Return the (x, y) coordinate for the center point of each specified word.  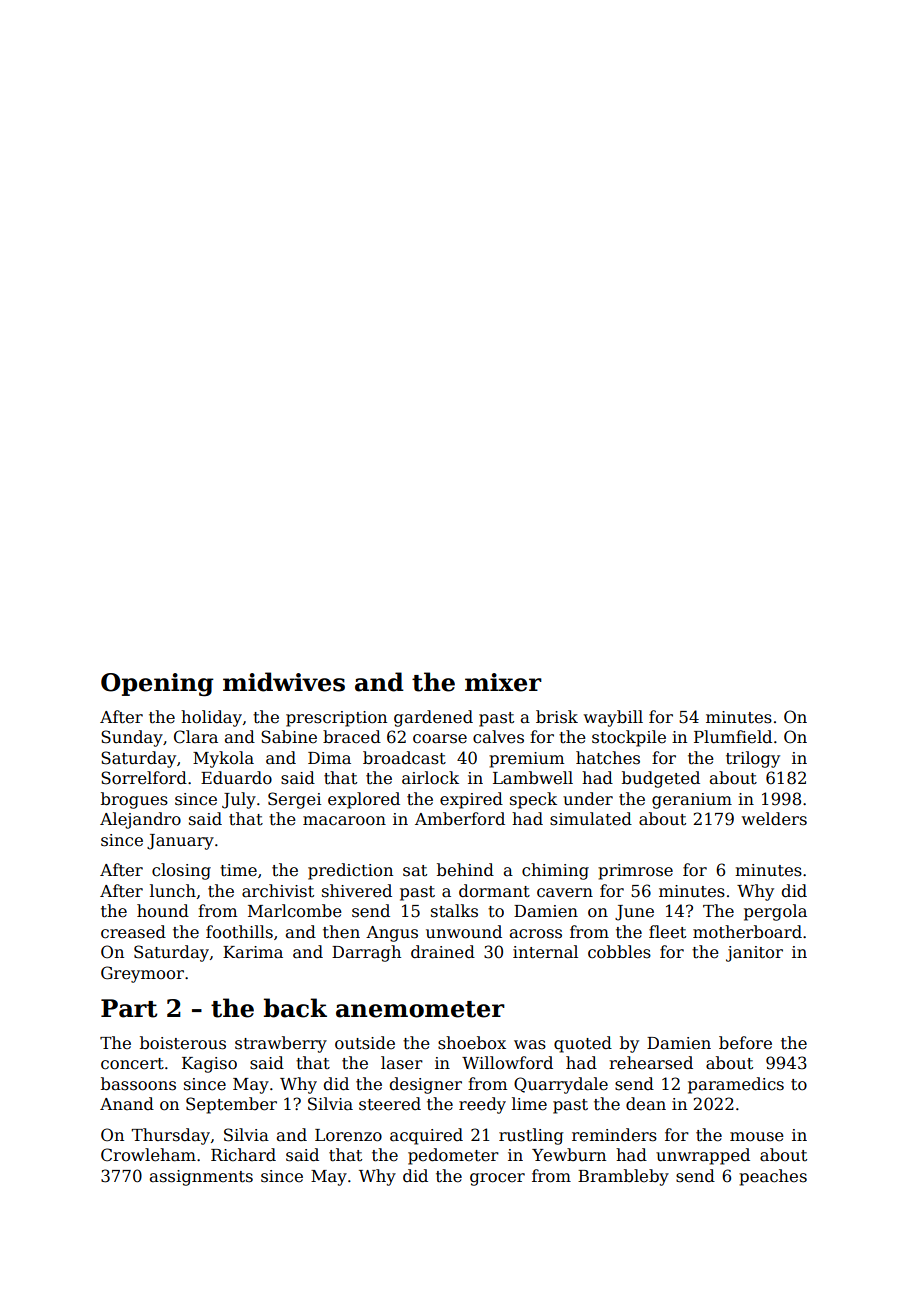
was (530, 1045)
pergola (775, 912)
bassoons (138, 1084)
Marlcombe (295, 911)
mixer (503, 682)
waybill (613, 718)
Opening (157, 685)
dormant (494, 891)
